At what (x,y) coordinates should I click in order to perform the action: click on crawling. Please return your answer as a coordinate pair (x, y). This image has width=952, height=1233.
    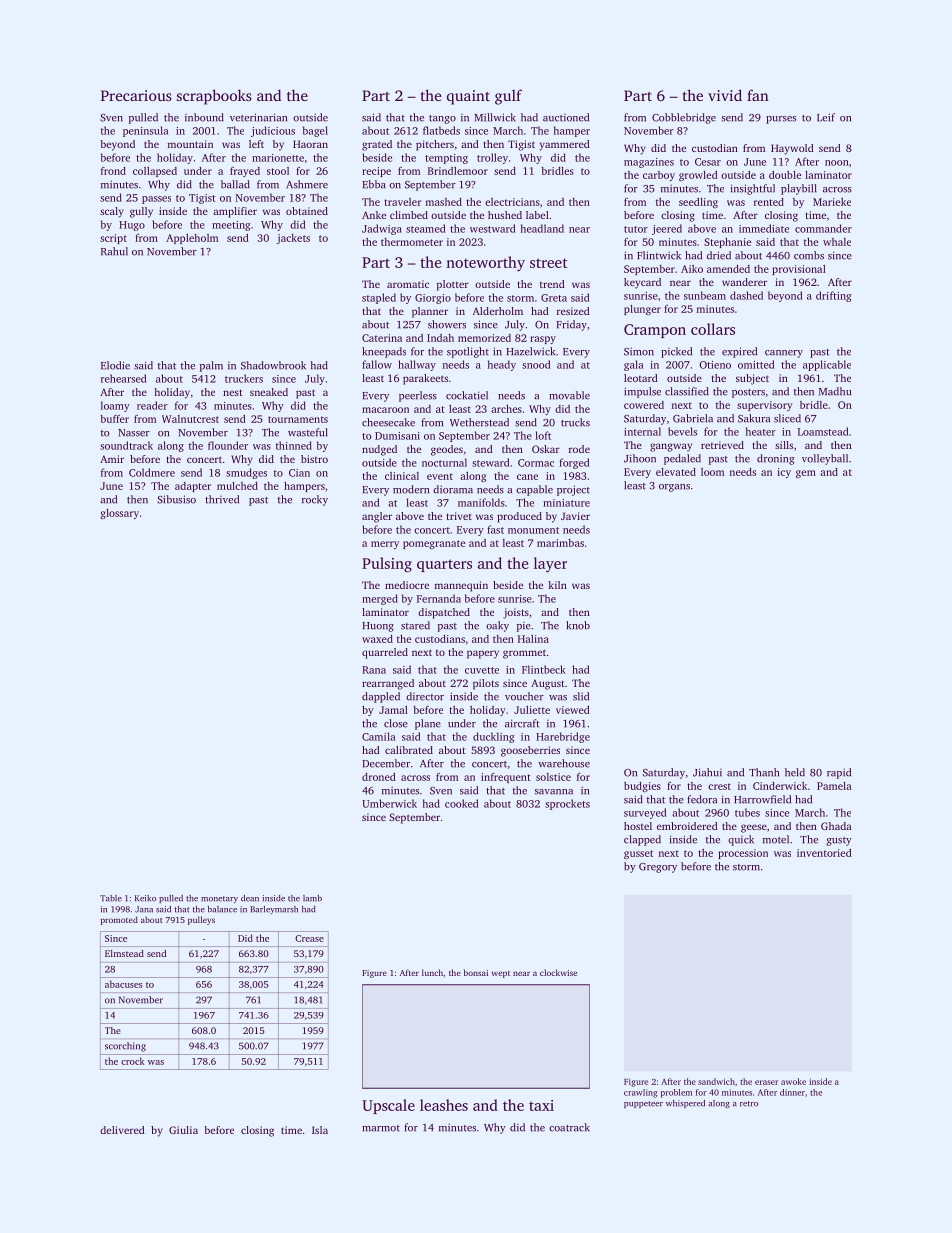
    Looking at the image, I should click on (640, 1093).
